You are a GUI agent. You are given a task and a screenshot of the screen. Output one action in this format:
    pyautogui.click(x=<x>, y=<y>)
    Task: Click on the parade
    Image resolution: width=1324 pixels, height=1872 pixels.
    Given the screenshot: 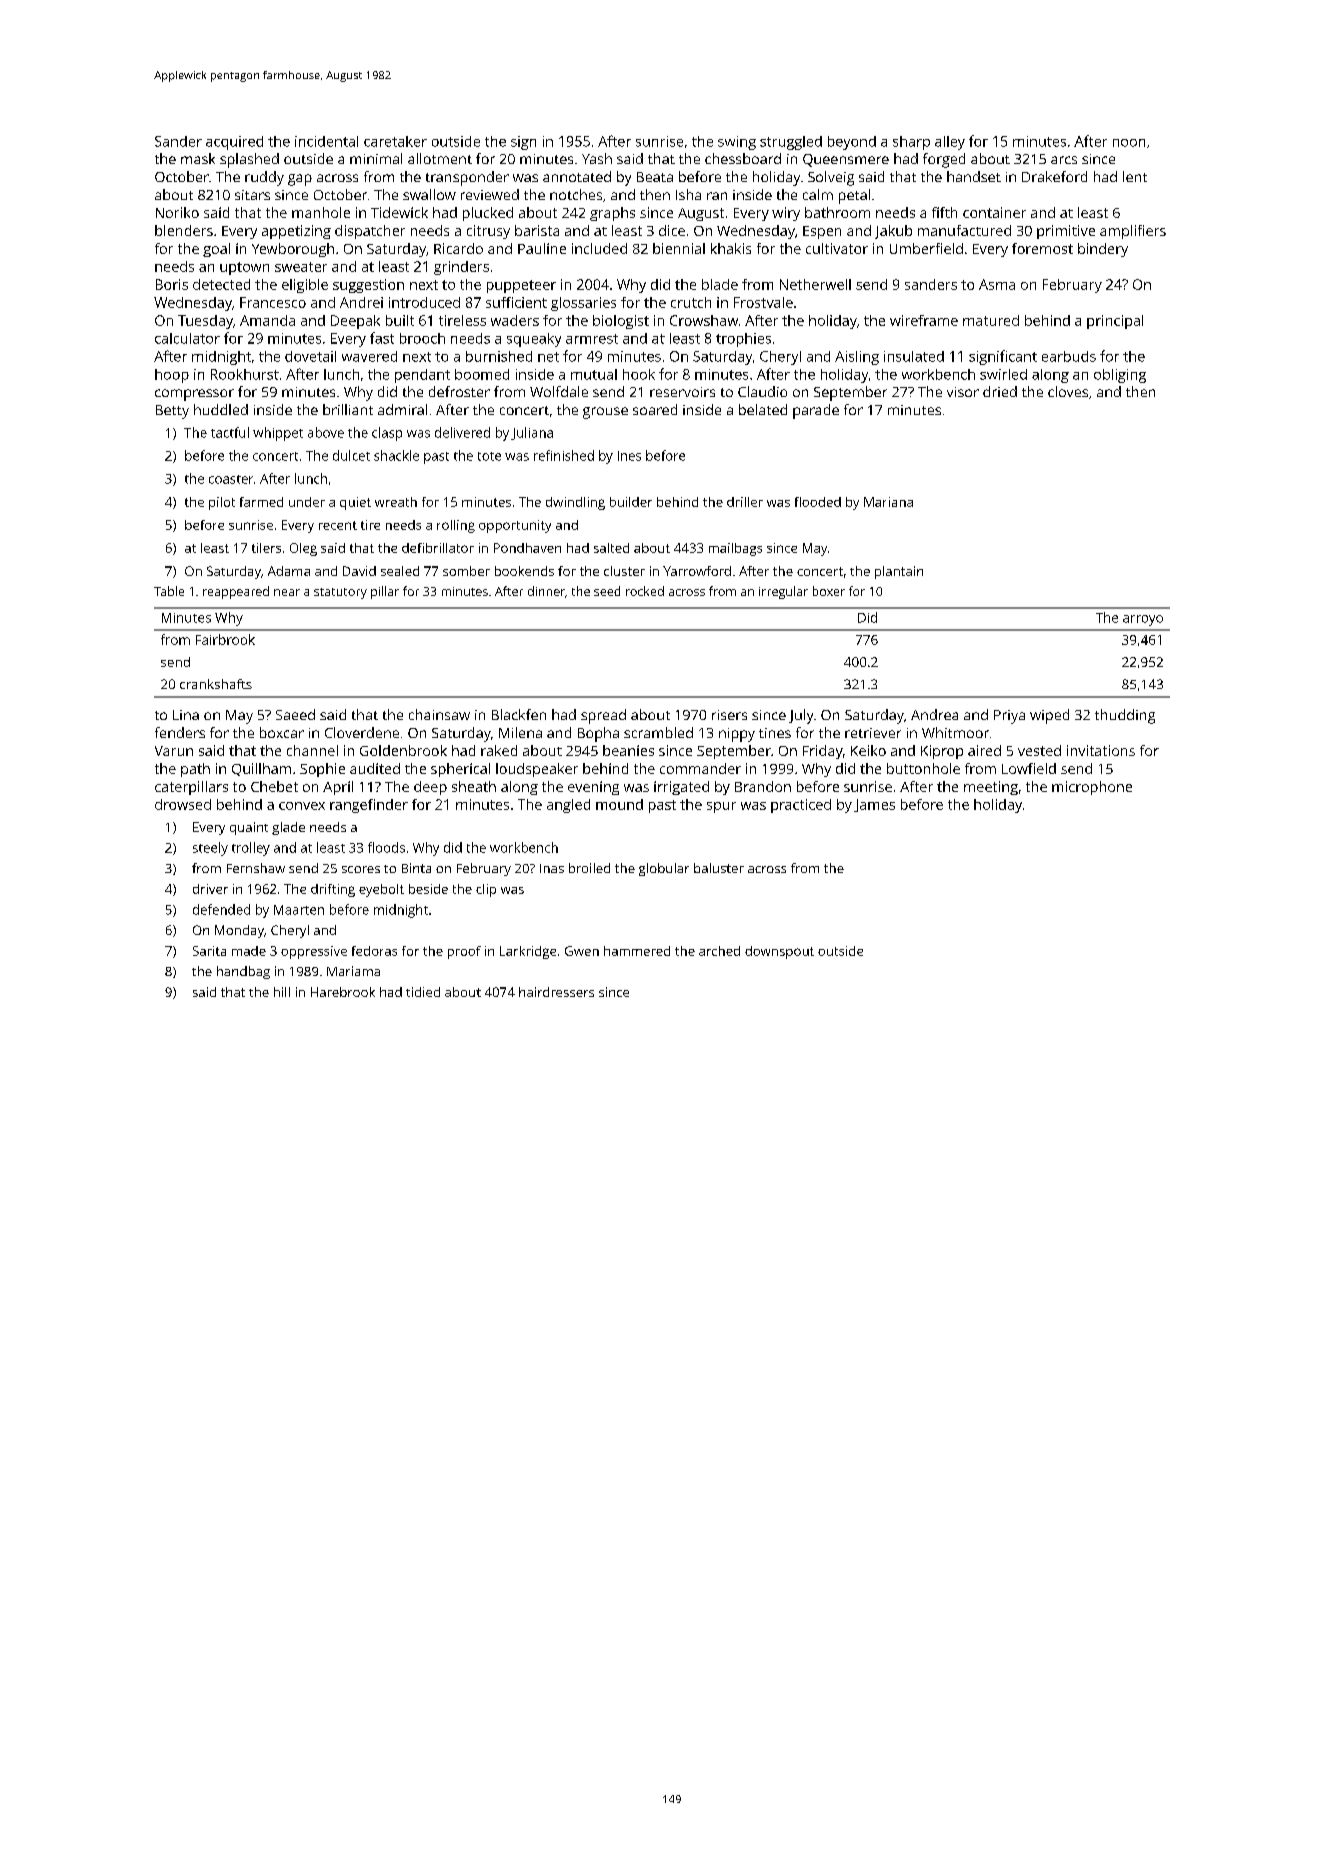 What is the action you would take?
    pyautogui.click(x=816, y=411)
